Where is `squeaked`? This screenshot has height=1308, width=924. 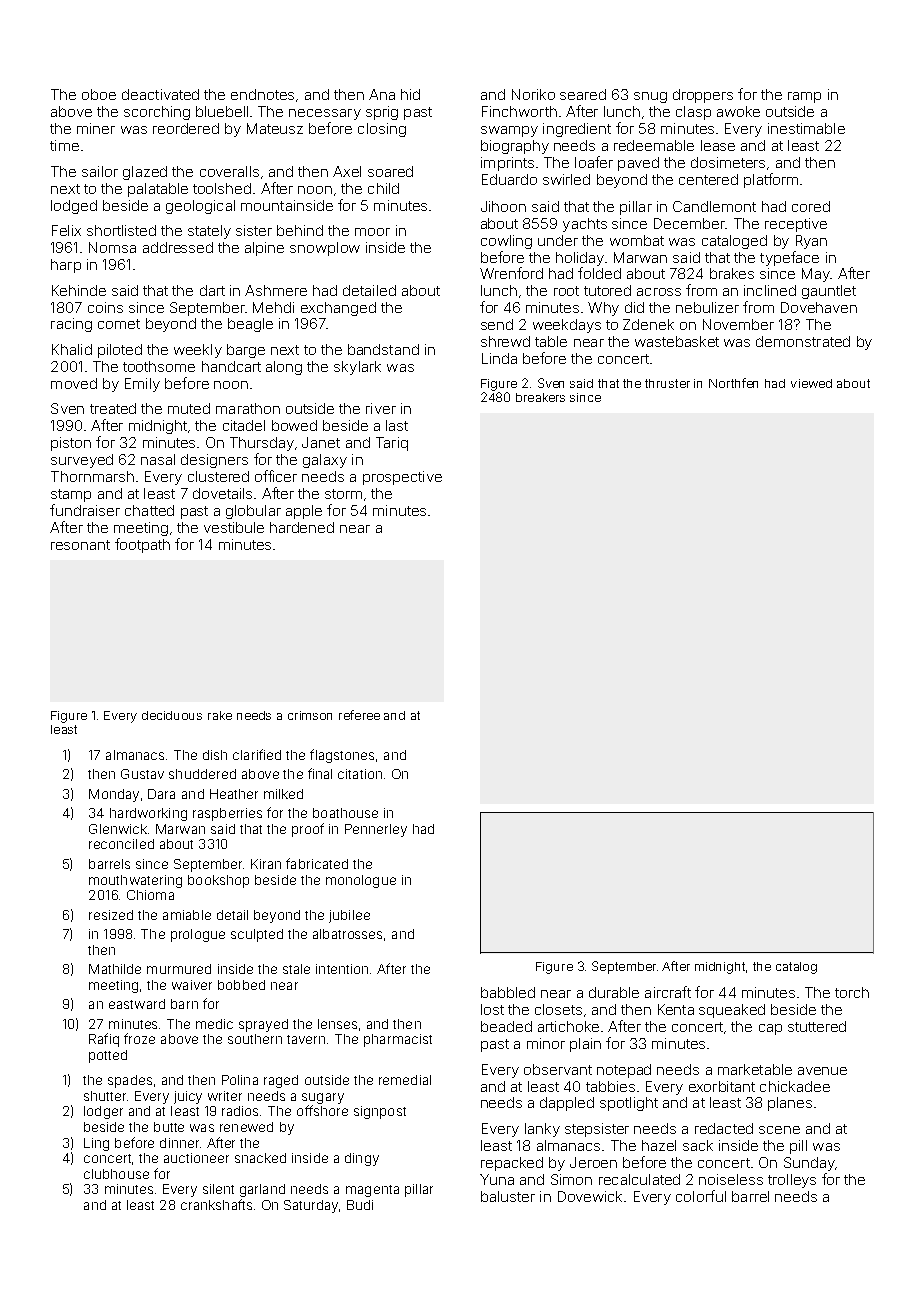 squeaked is located at coordinates (732, 1011).
